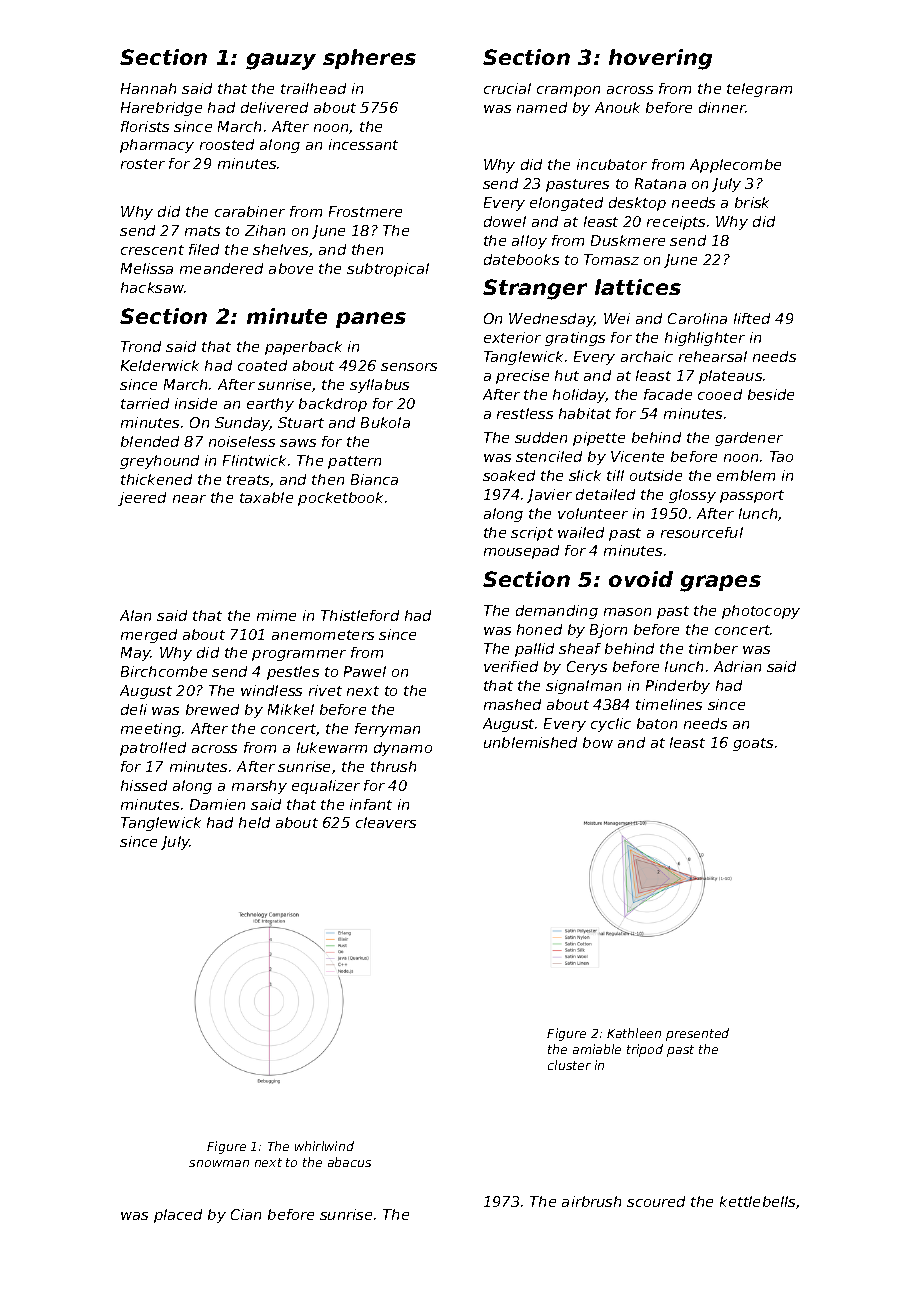 The height and width of the screenshot is (1308, 924). What do you see at coordinates (678, 687) in the screenshot?
I see `Pinderby` at bounding box center [678, 687].
